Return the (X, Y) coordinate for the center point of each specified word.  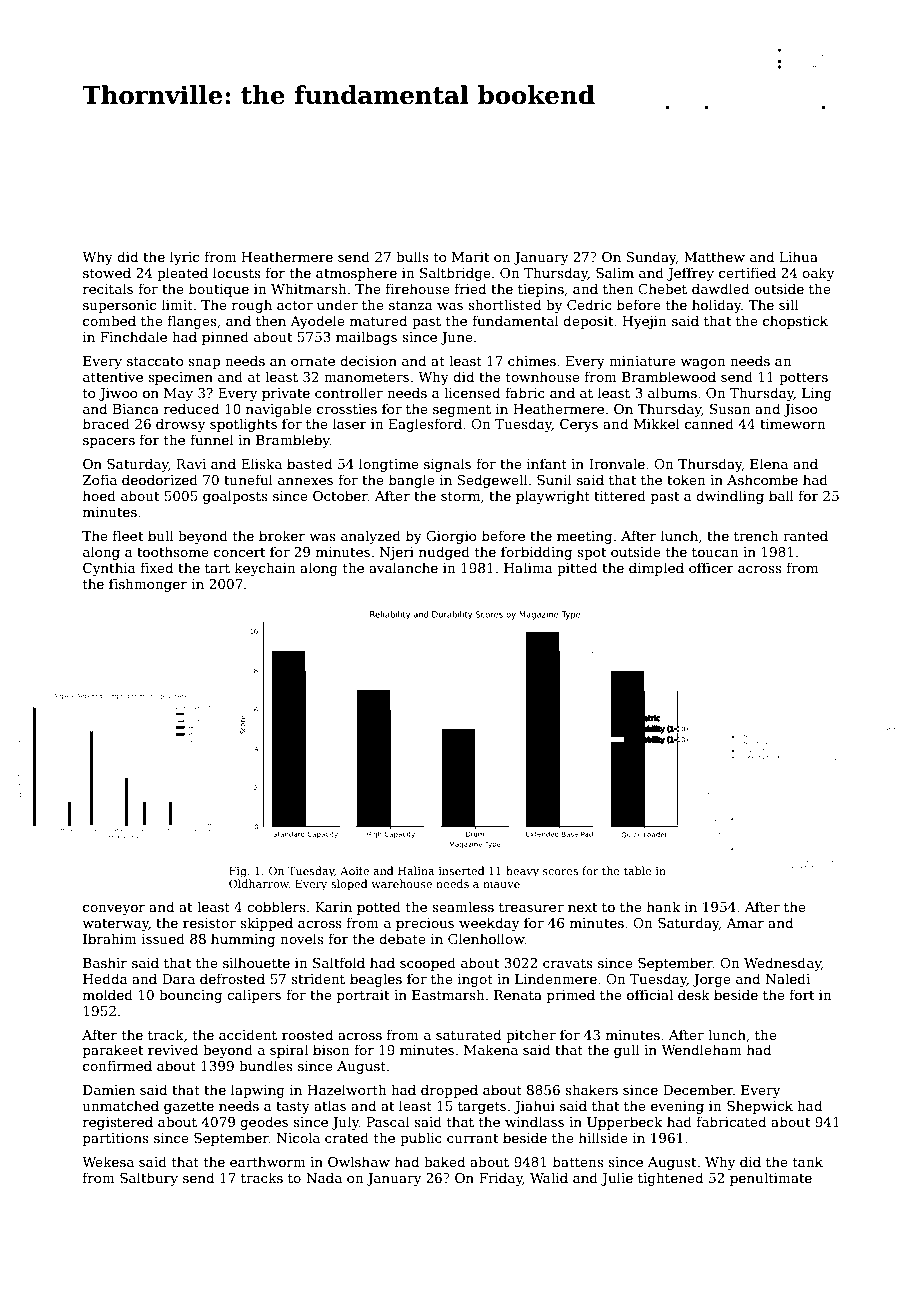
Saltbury (149, 1179)
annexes (305, 481)
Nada (324, 1177)
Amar (745, 923)
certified (747, 272)
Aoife (354, 870)
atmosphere (356, 274)
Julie (617, 1179)
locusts (237, 272)
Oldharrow (259, 883)
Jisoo (800, 410)
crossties (347, 409)
